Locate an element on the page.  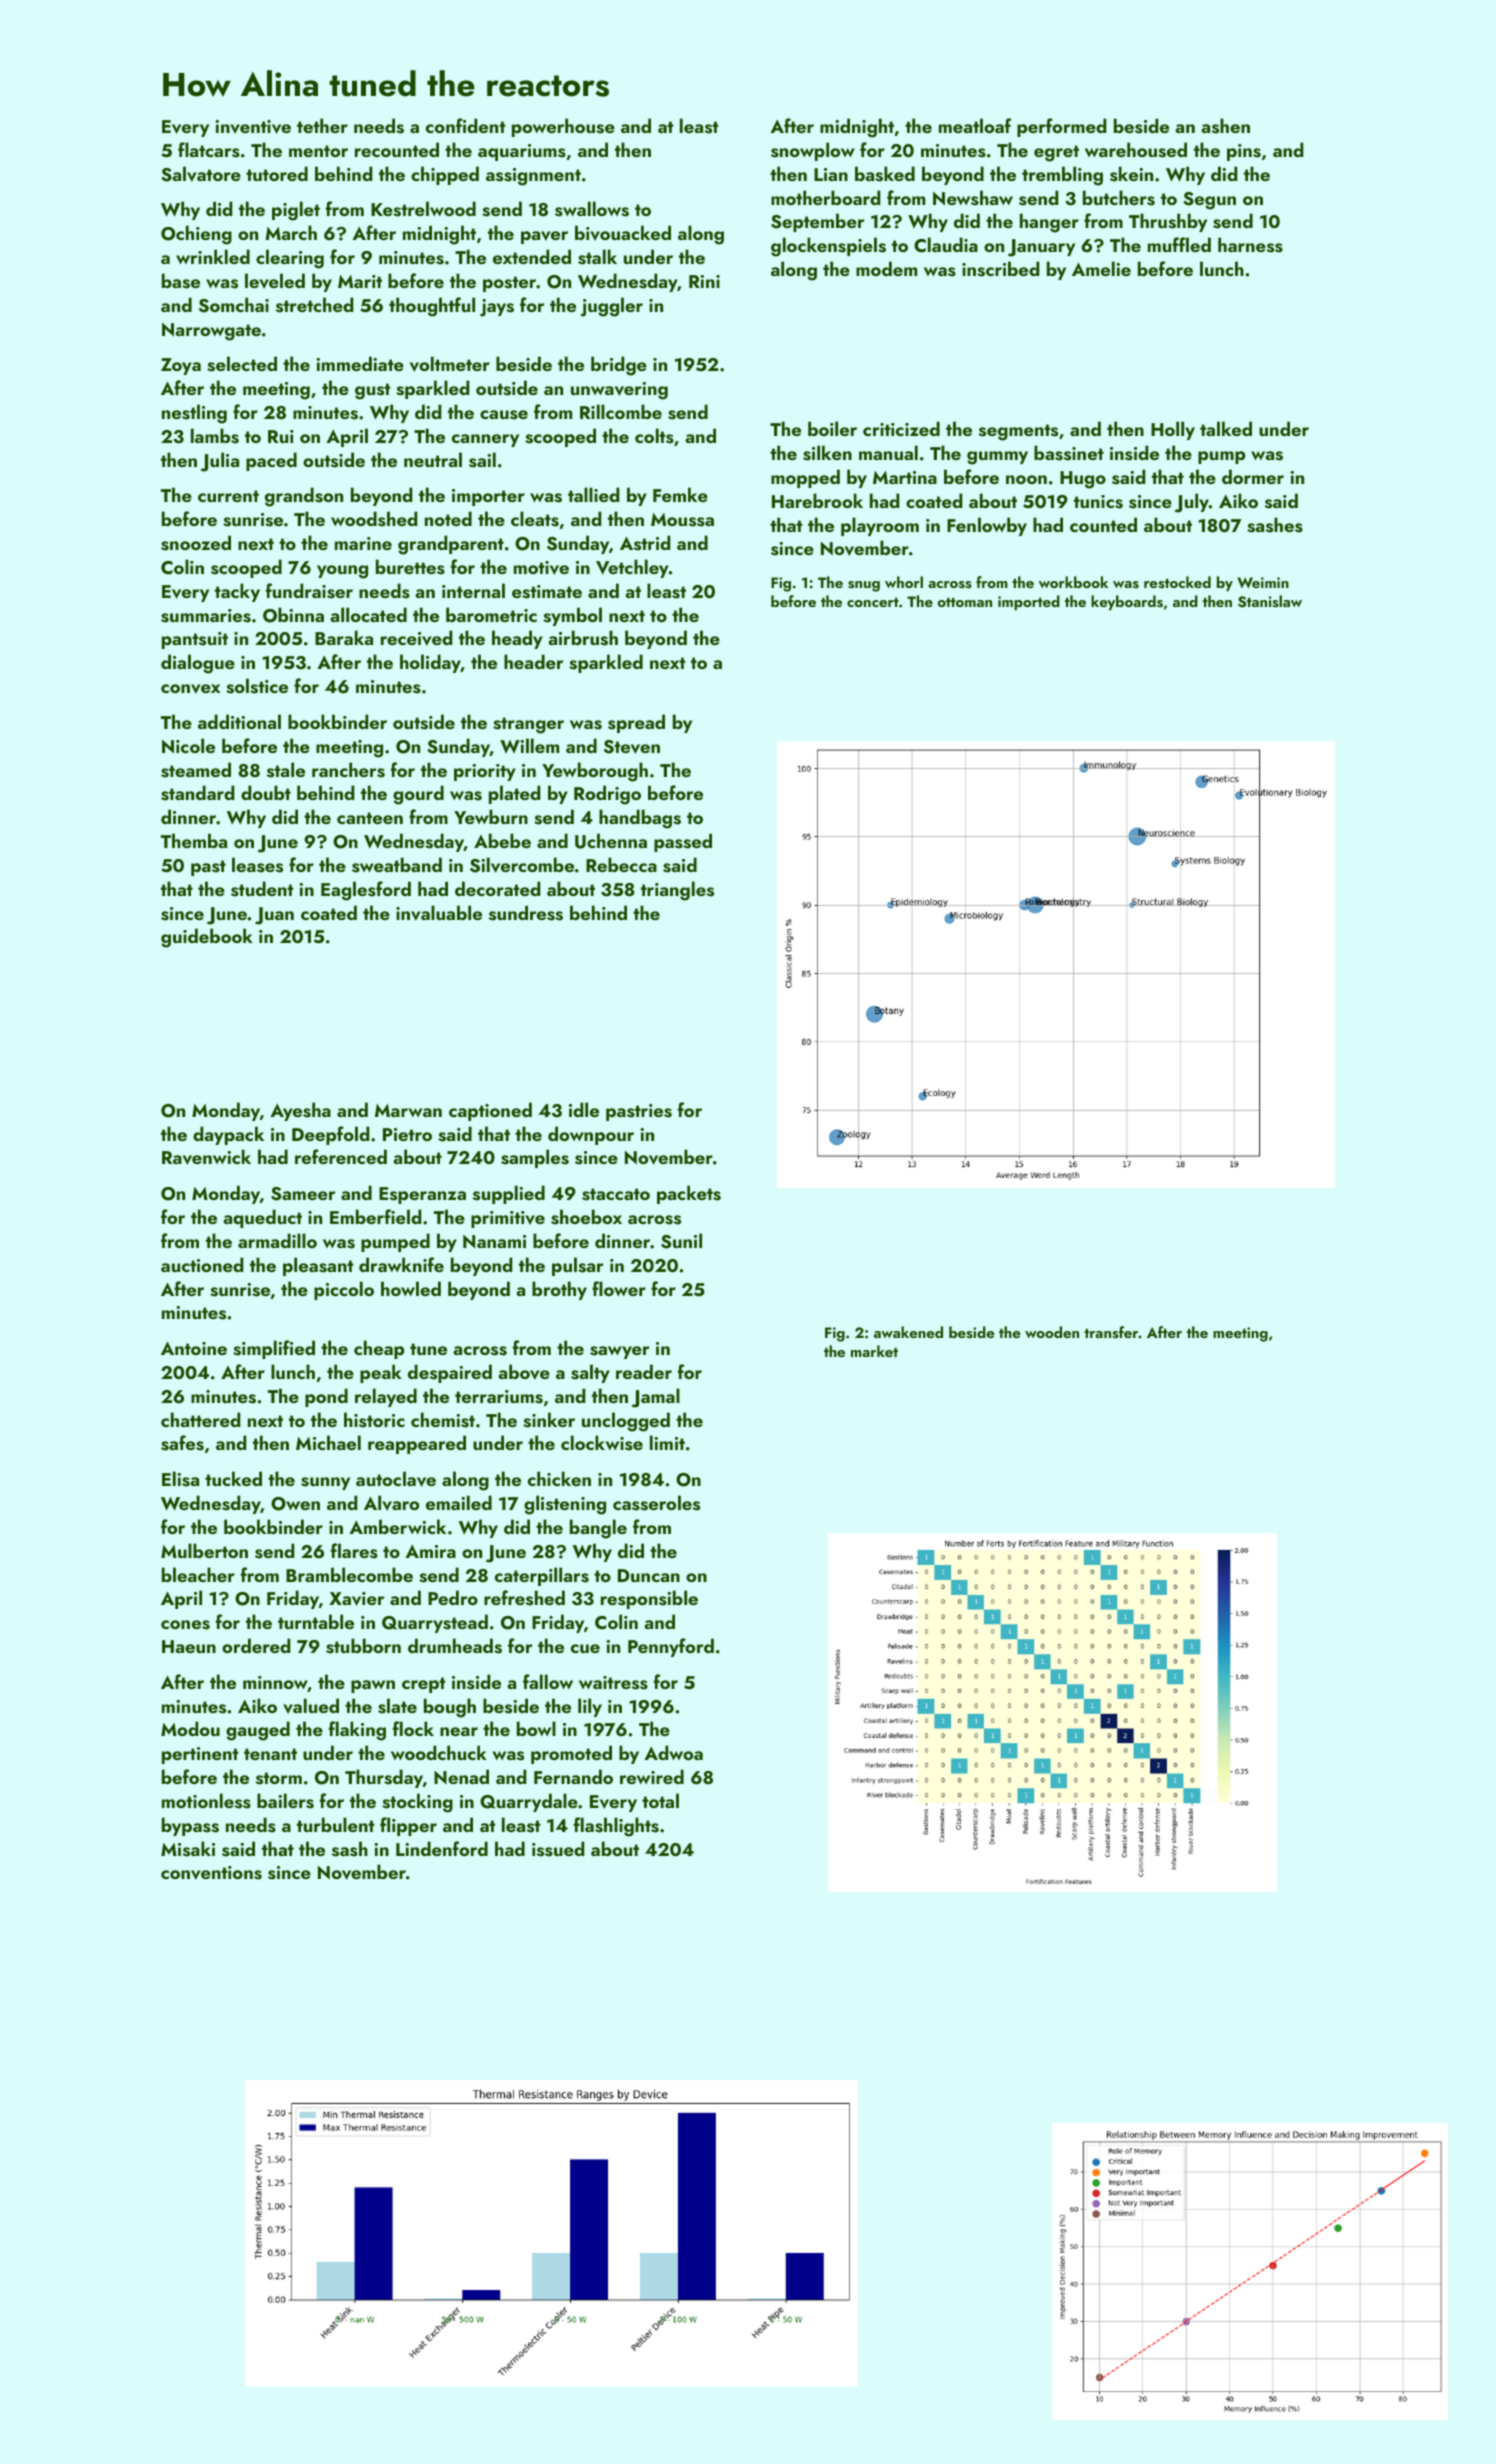
aquariums is located at coordinates (522, 152).
